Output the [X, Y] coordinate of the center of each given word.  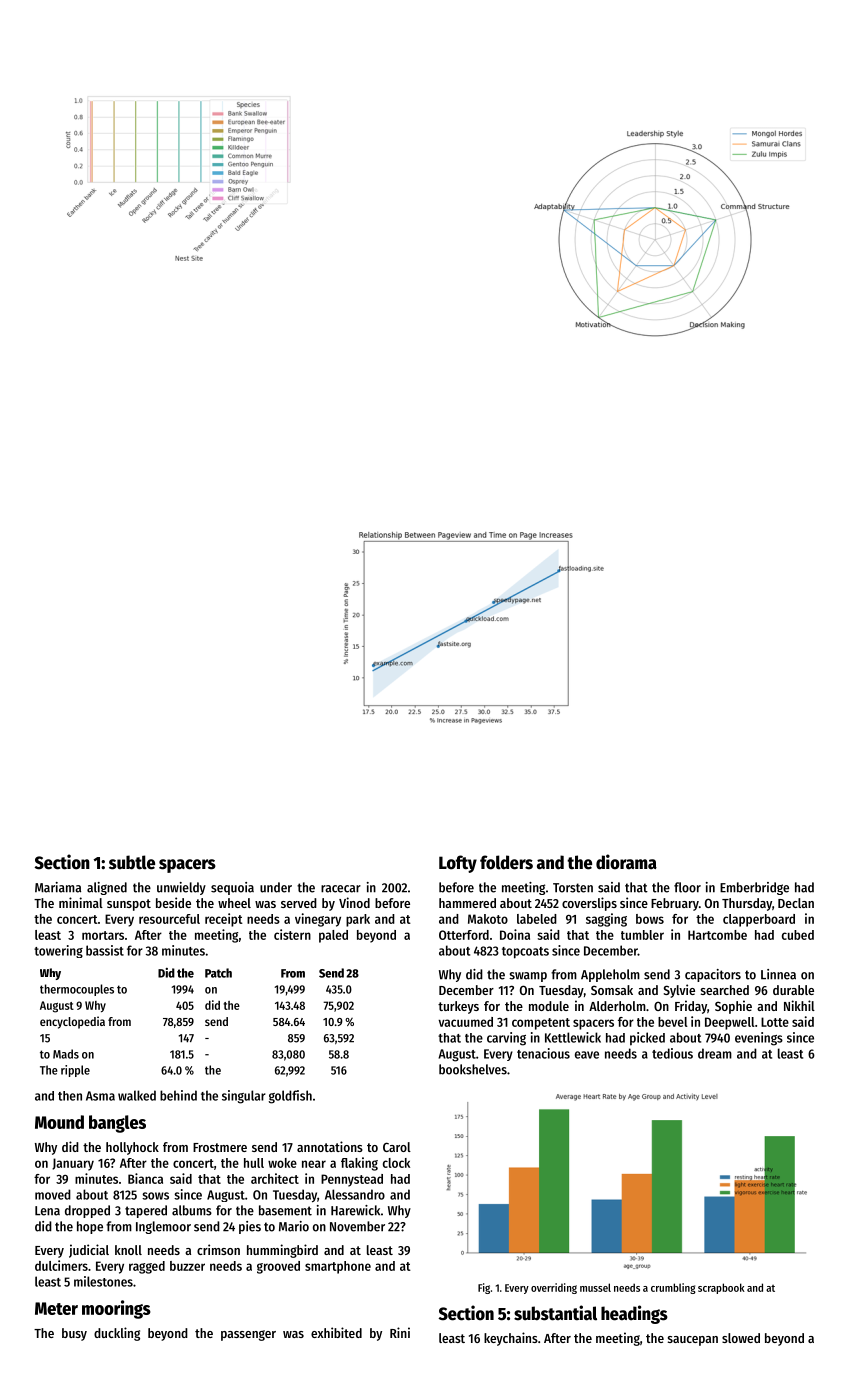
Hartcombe [717, 935]
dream [715, 1053]
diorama [626, 862]
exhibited [336, 1332]
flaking [359, 1164]
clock [396, 1163]
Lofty [458, 864]
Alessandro [355, 1194]
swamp [528, 977]
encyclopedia [72, 1022]
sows [155, 1196]
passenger [248, 1335]
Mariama [58, 887]
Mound [59, 1122]
